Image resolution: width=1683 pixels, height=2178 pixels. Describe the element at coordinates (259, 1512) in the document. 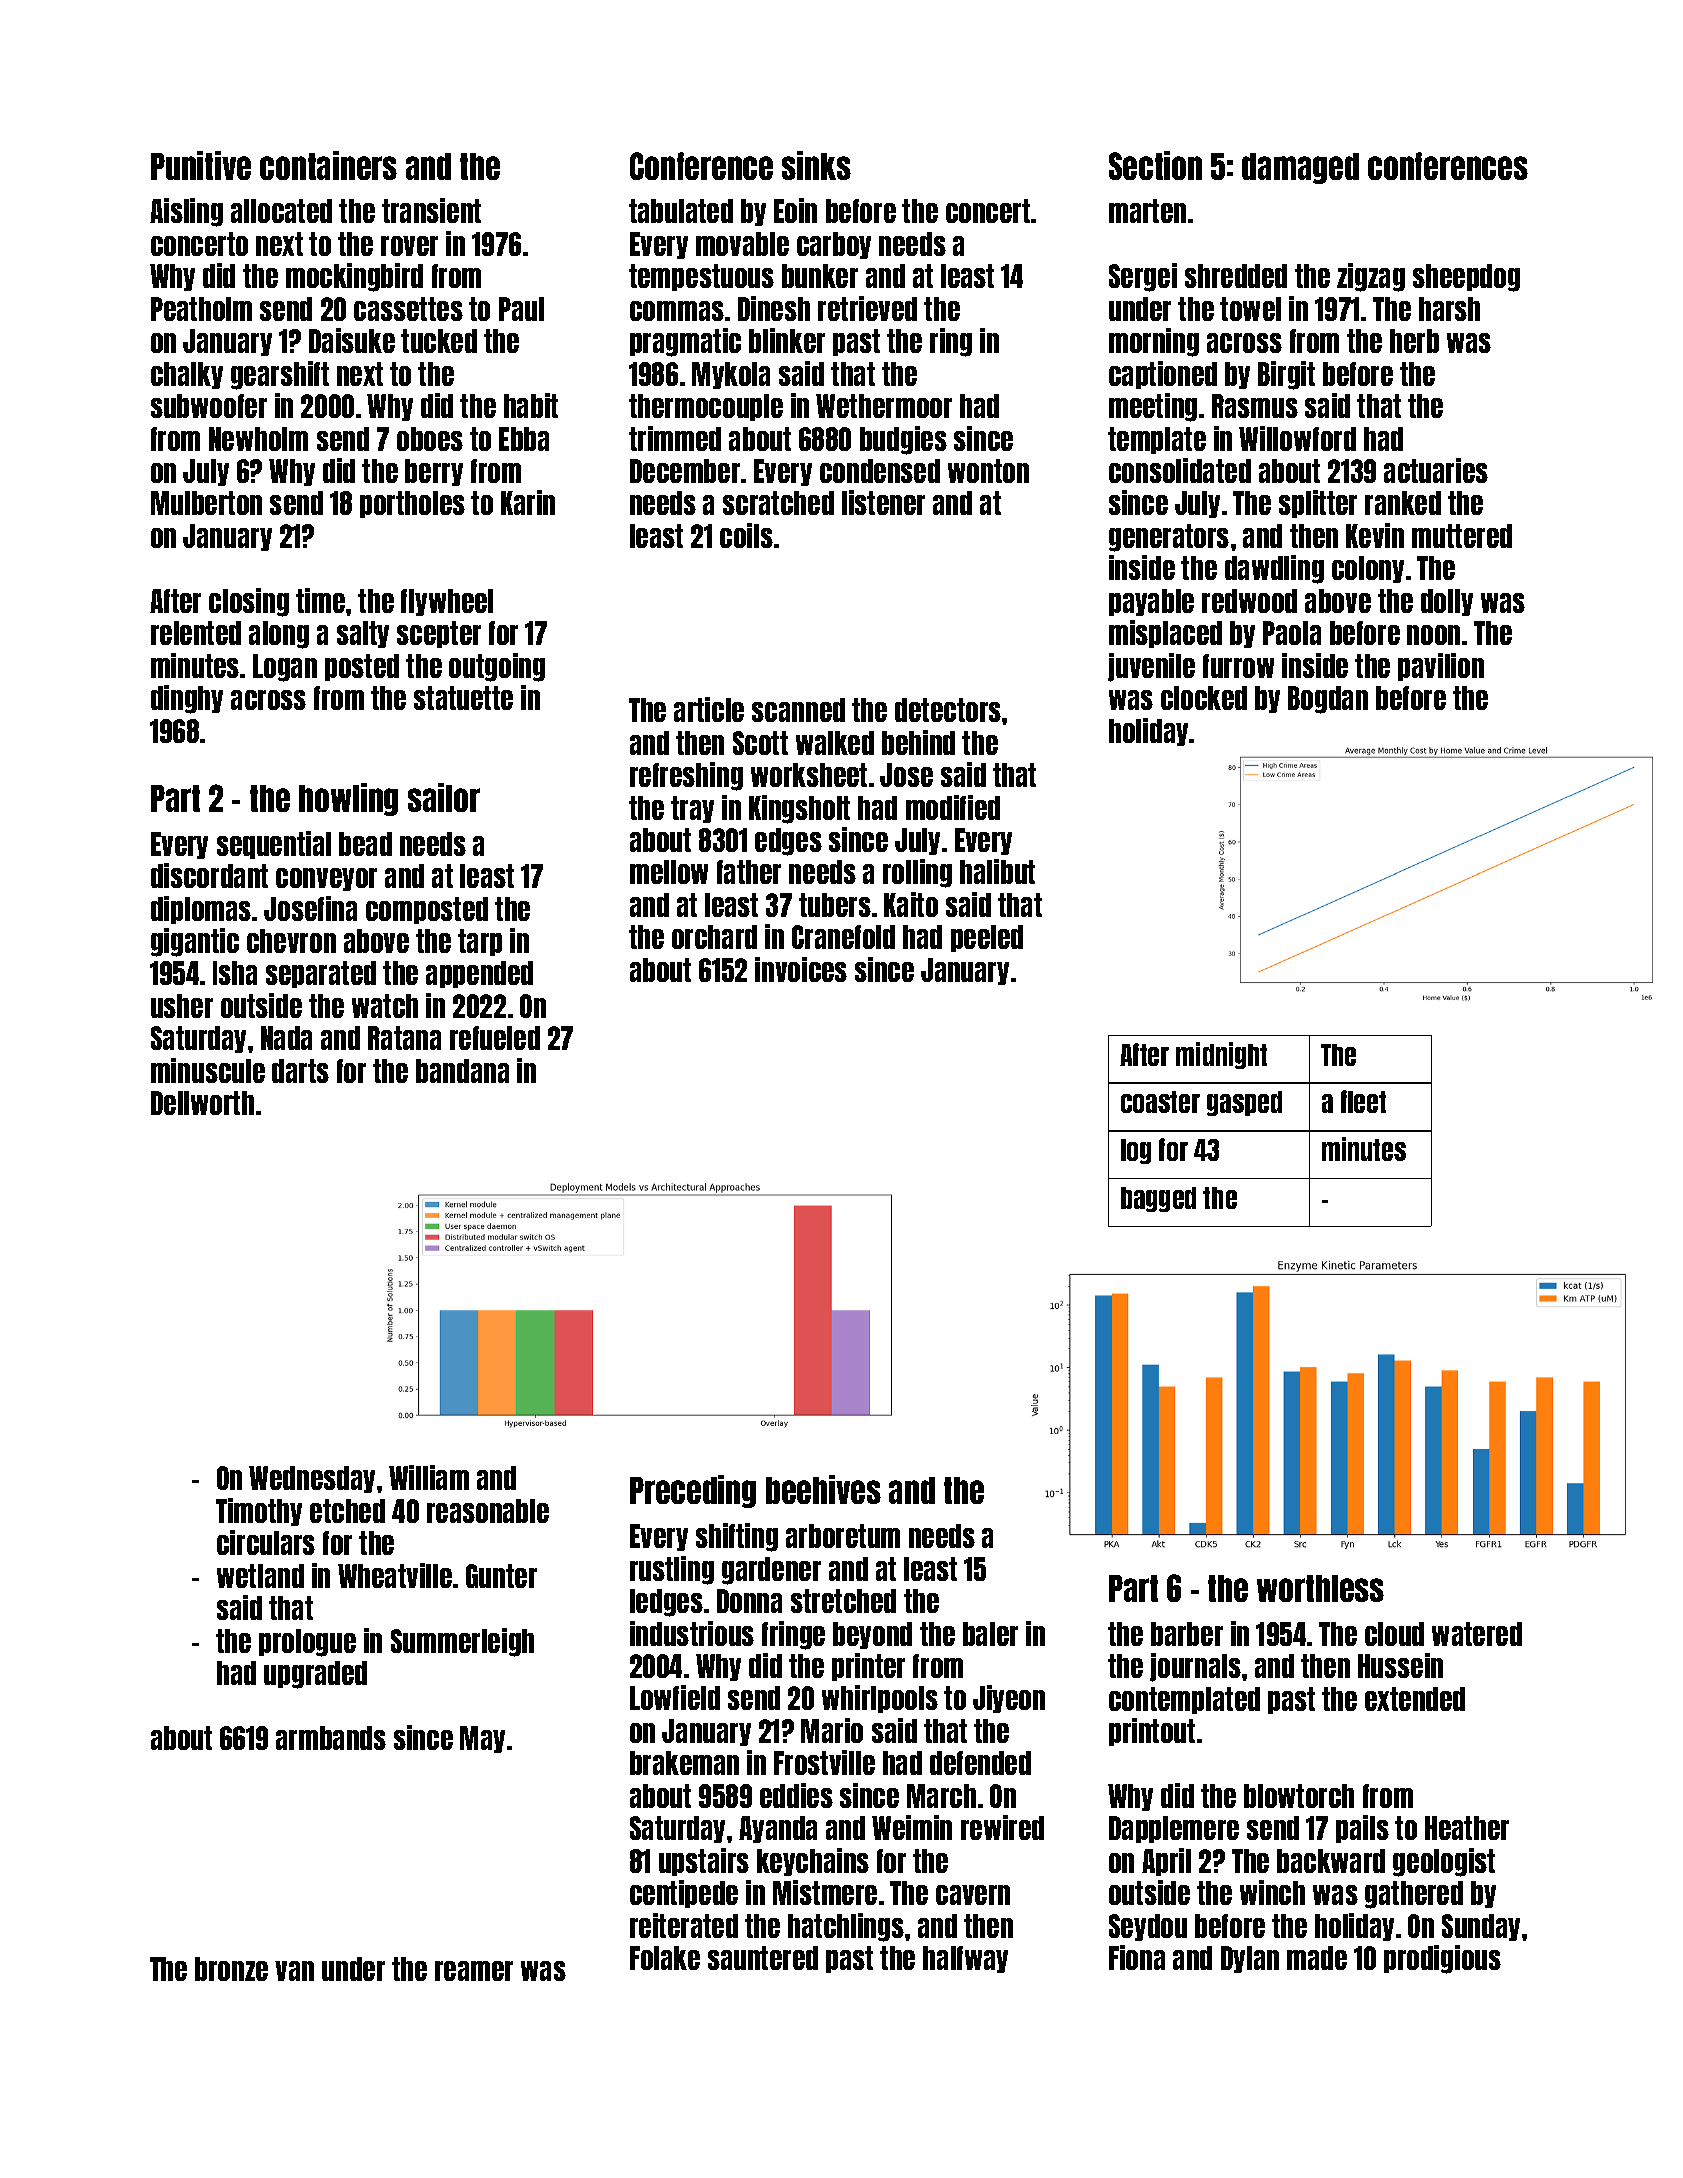

I see `Timothy` at that location.
